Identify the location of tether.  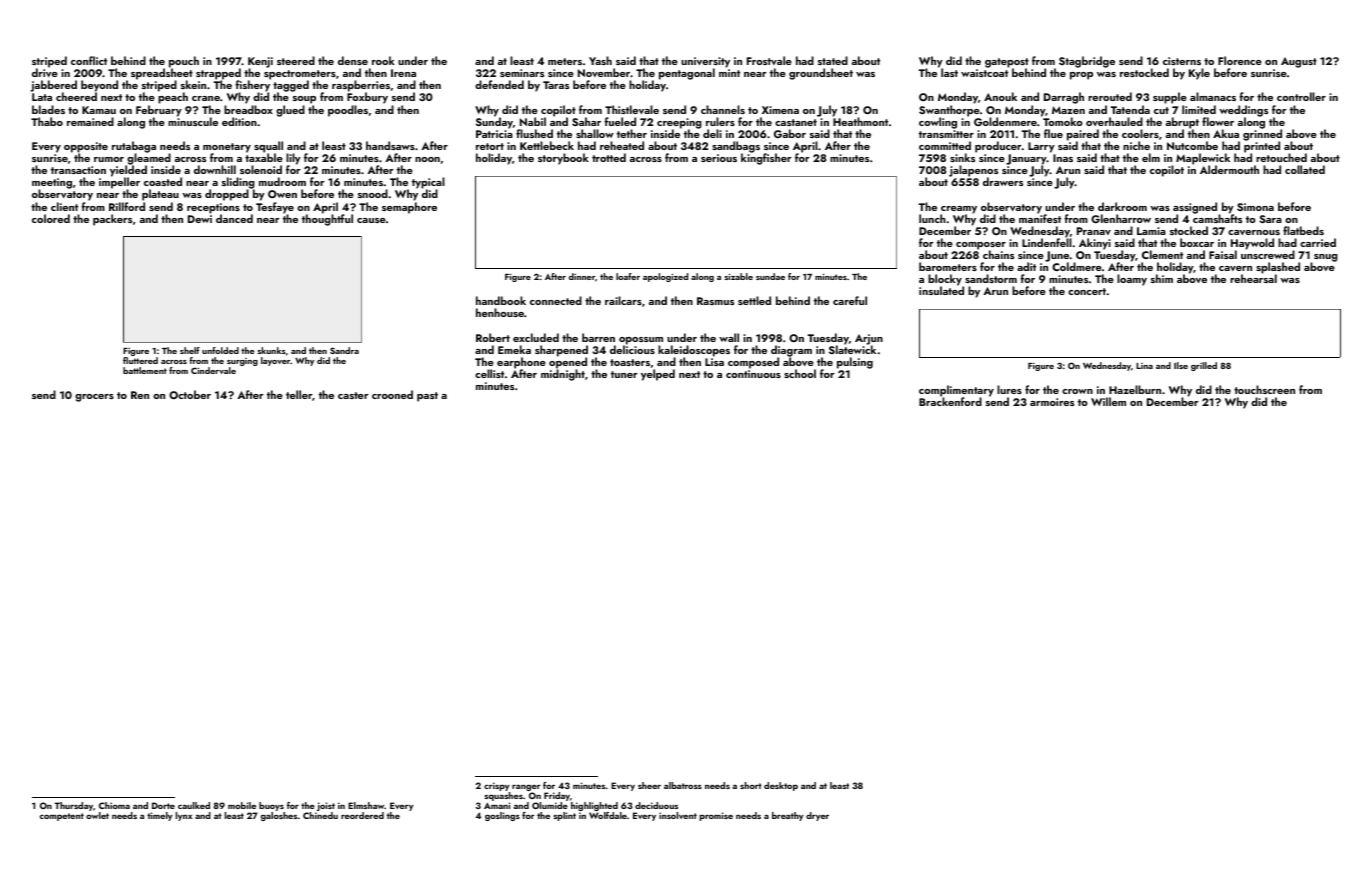
(632, 133).
